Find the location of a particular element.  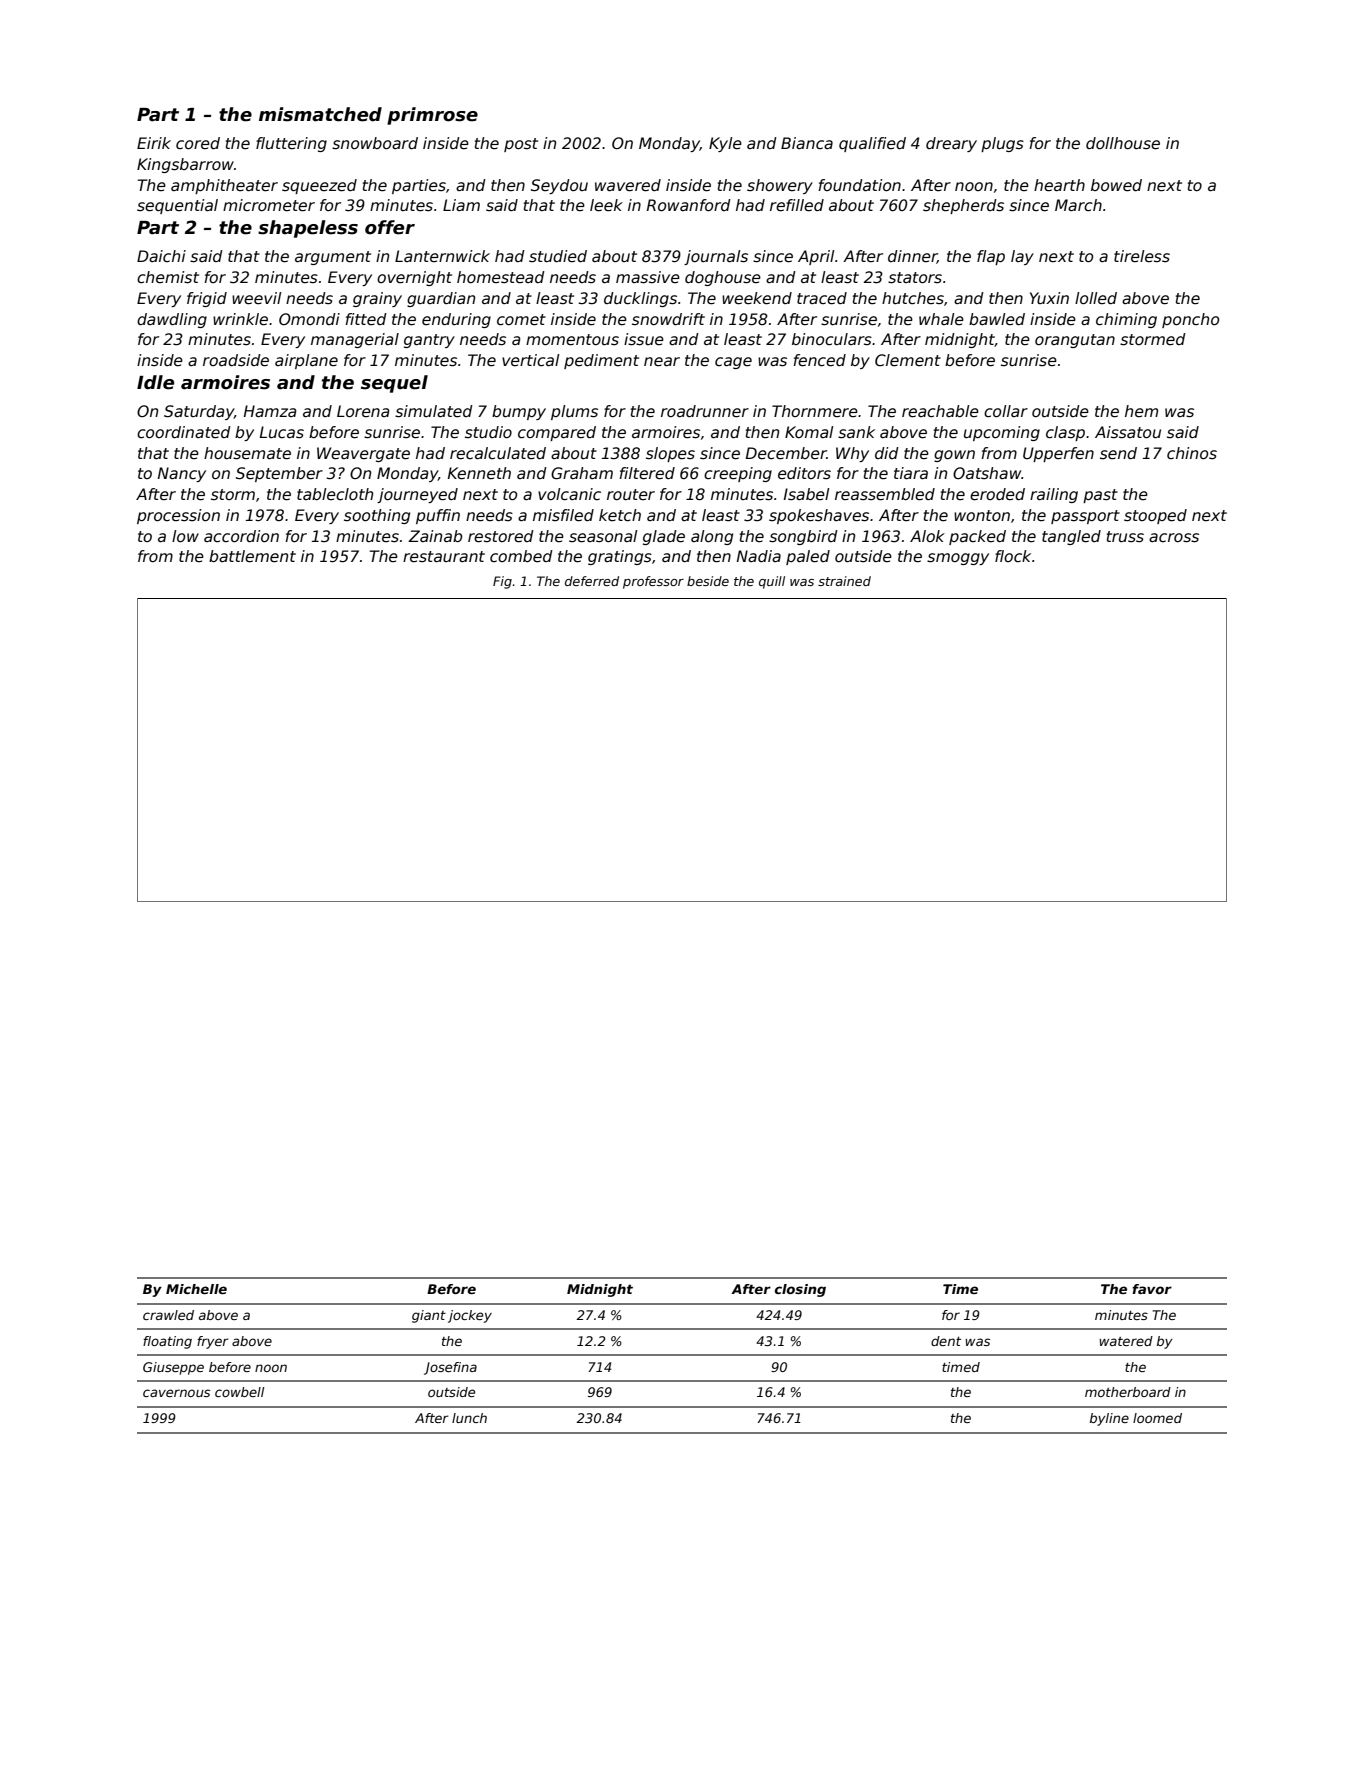

across is located at coordinates (1174, 538).
